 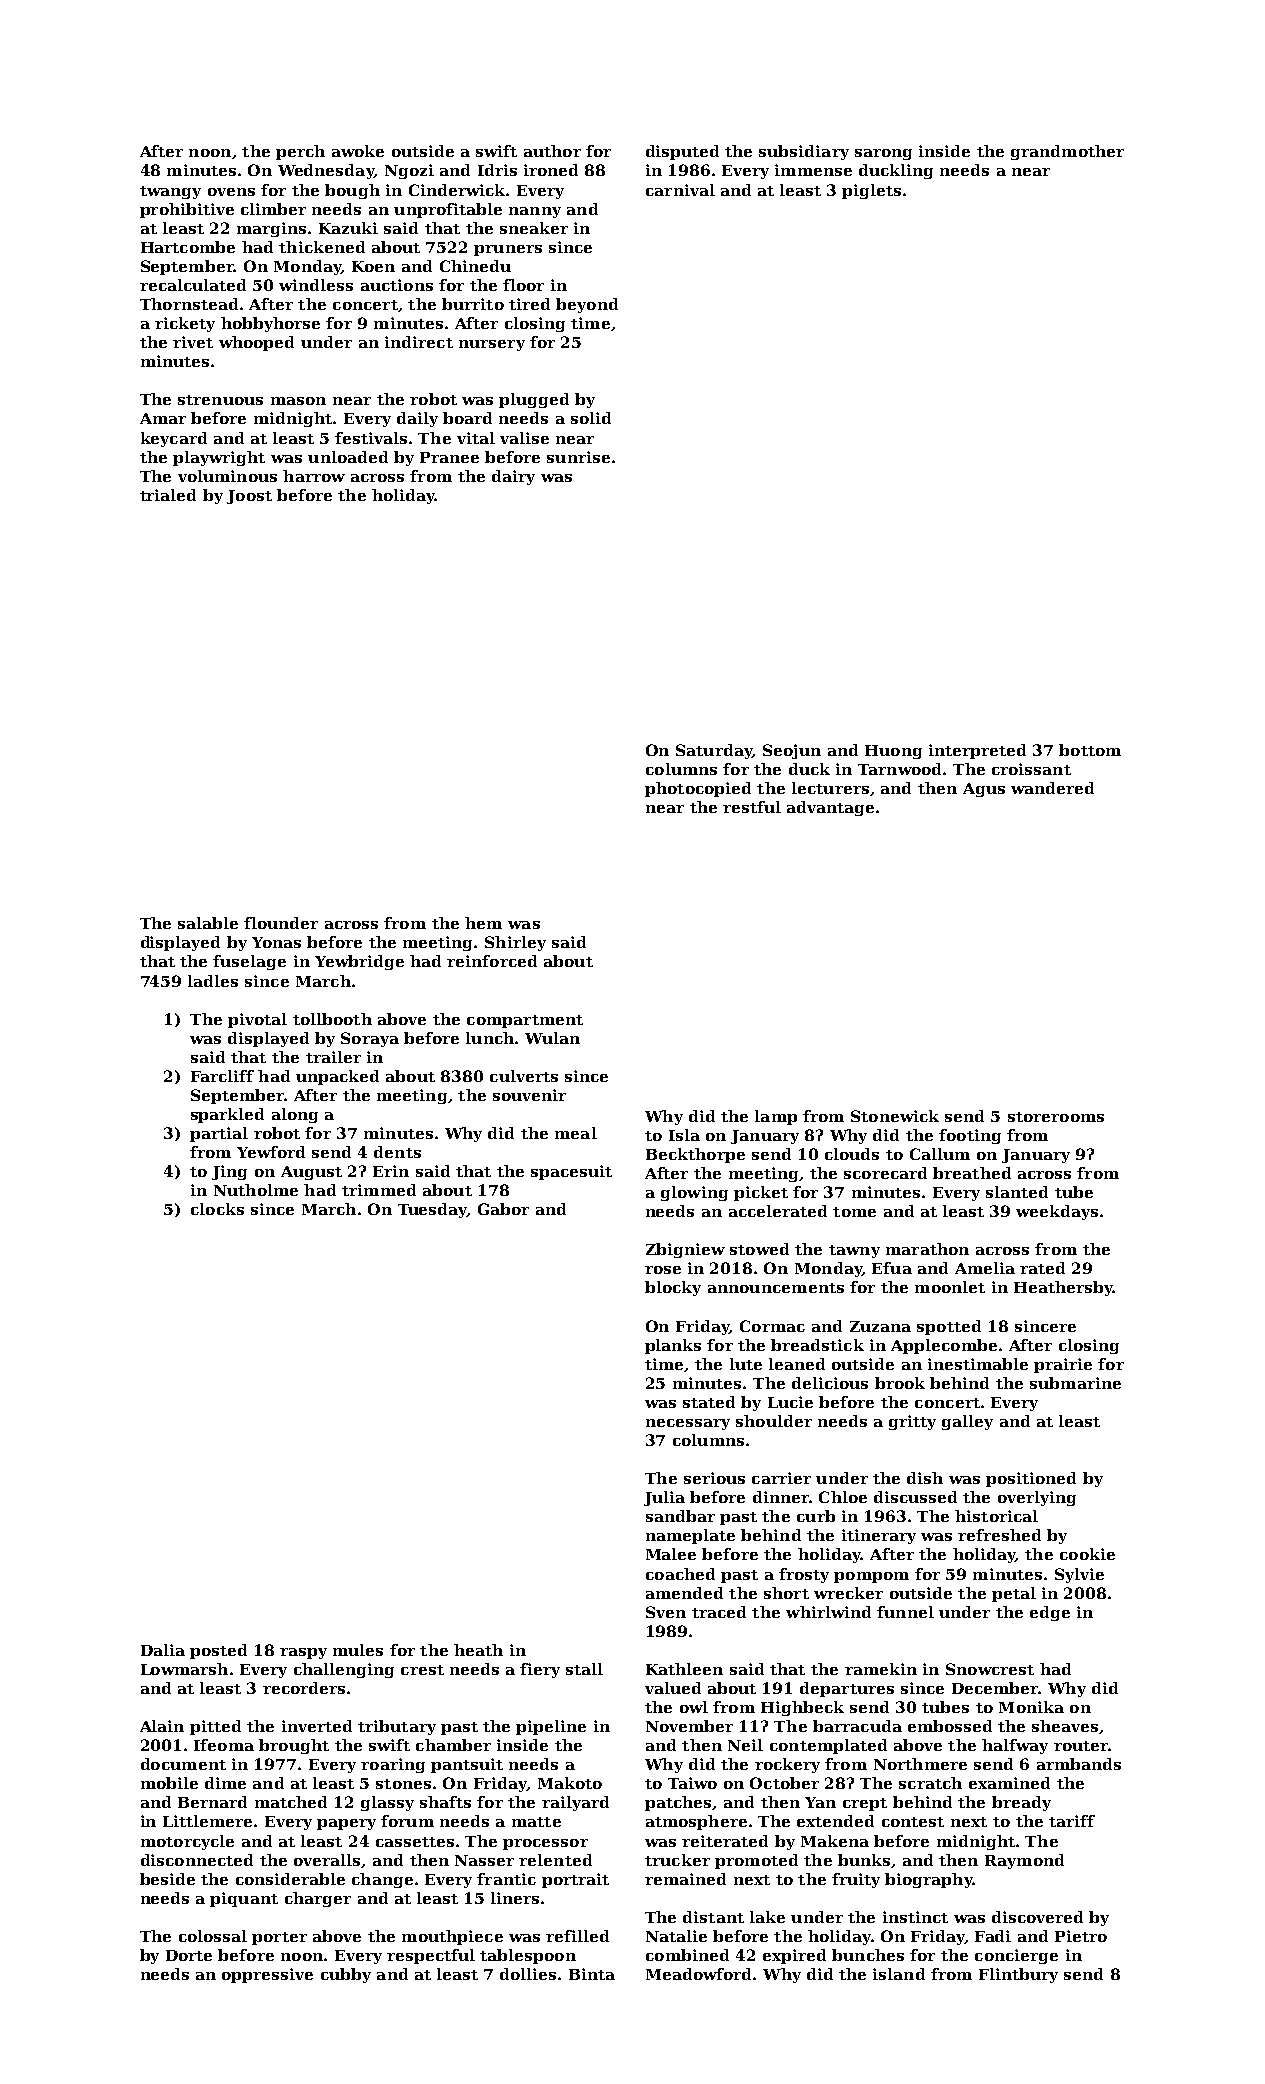 What do you see at coordinates (1014, 1594) in the document?
I see `petal` at bounding box center [1014, 1594].
